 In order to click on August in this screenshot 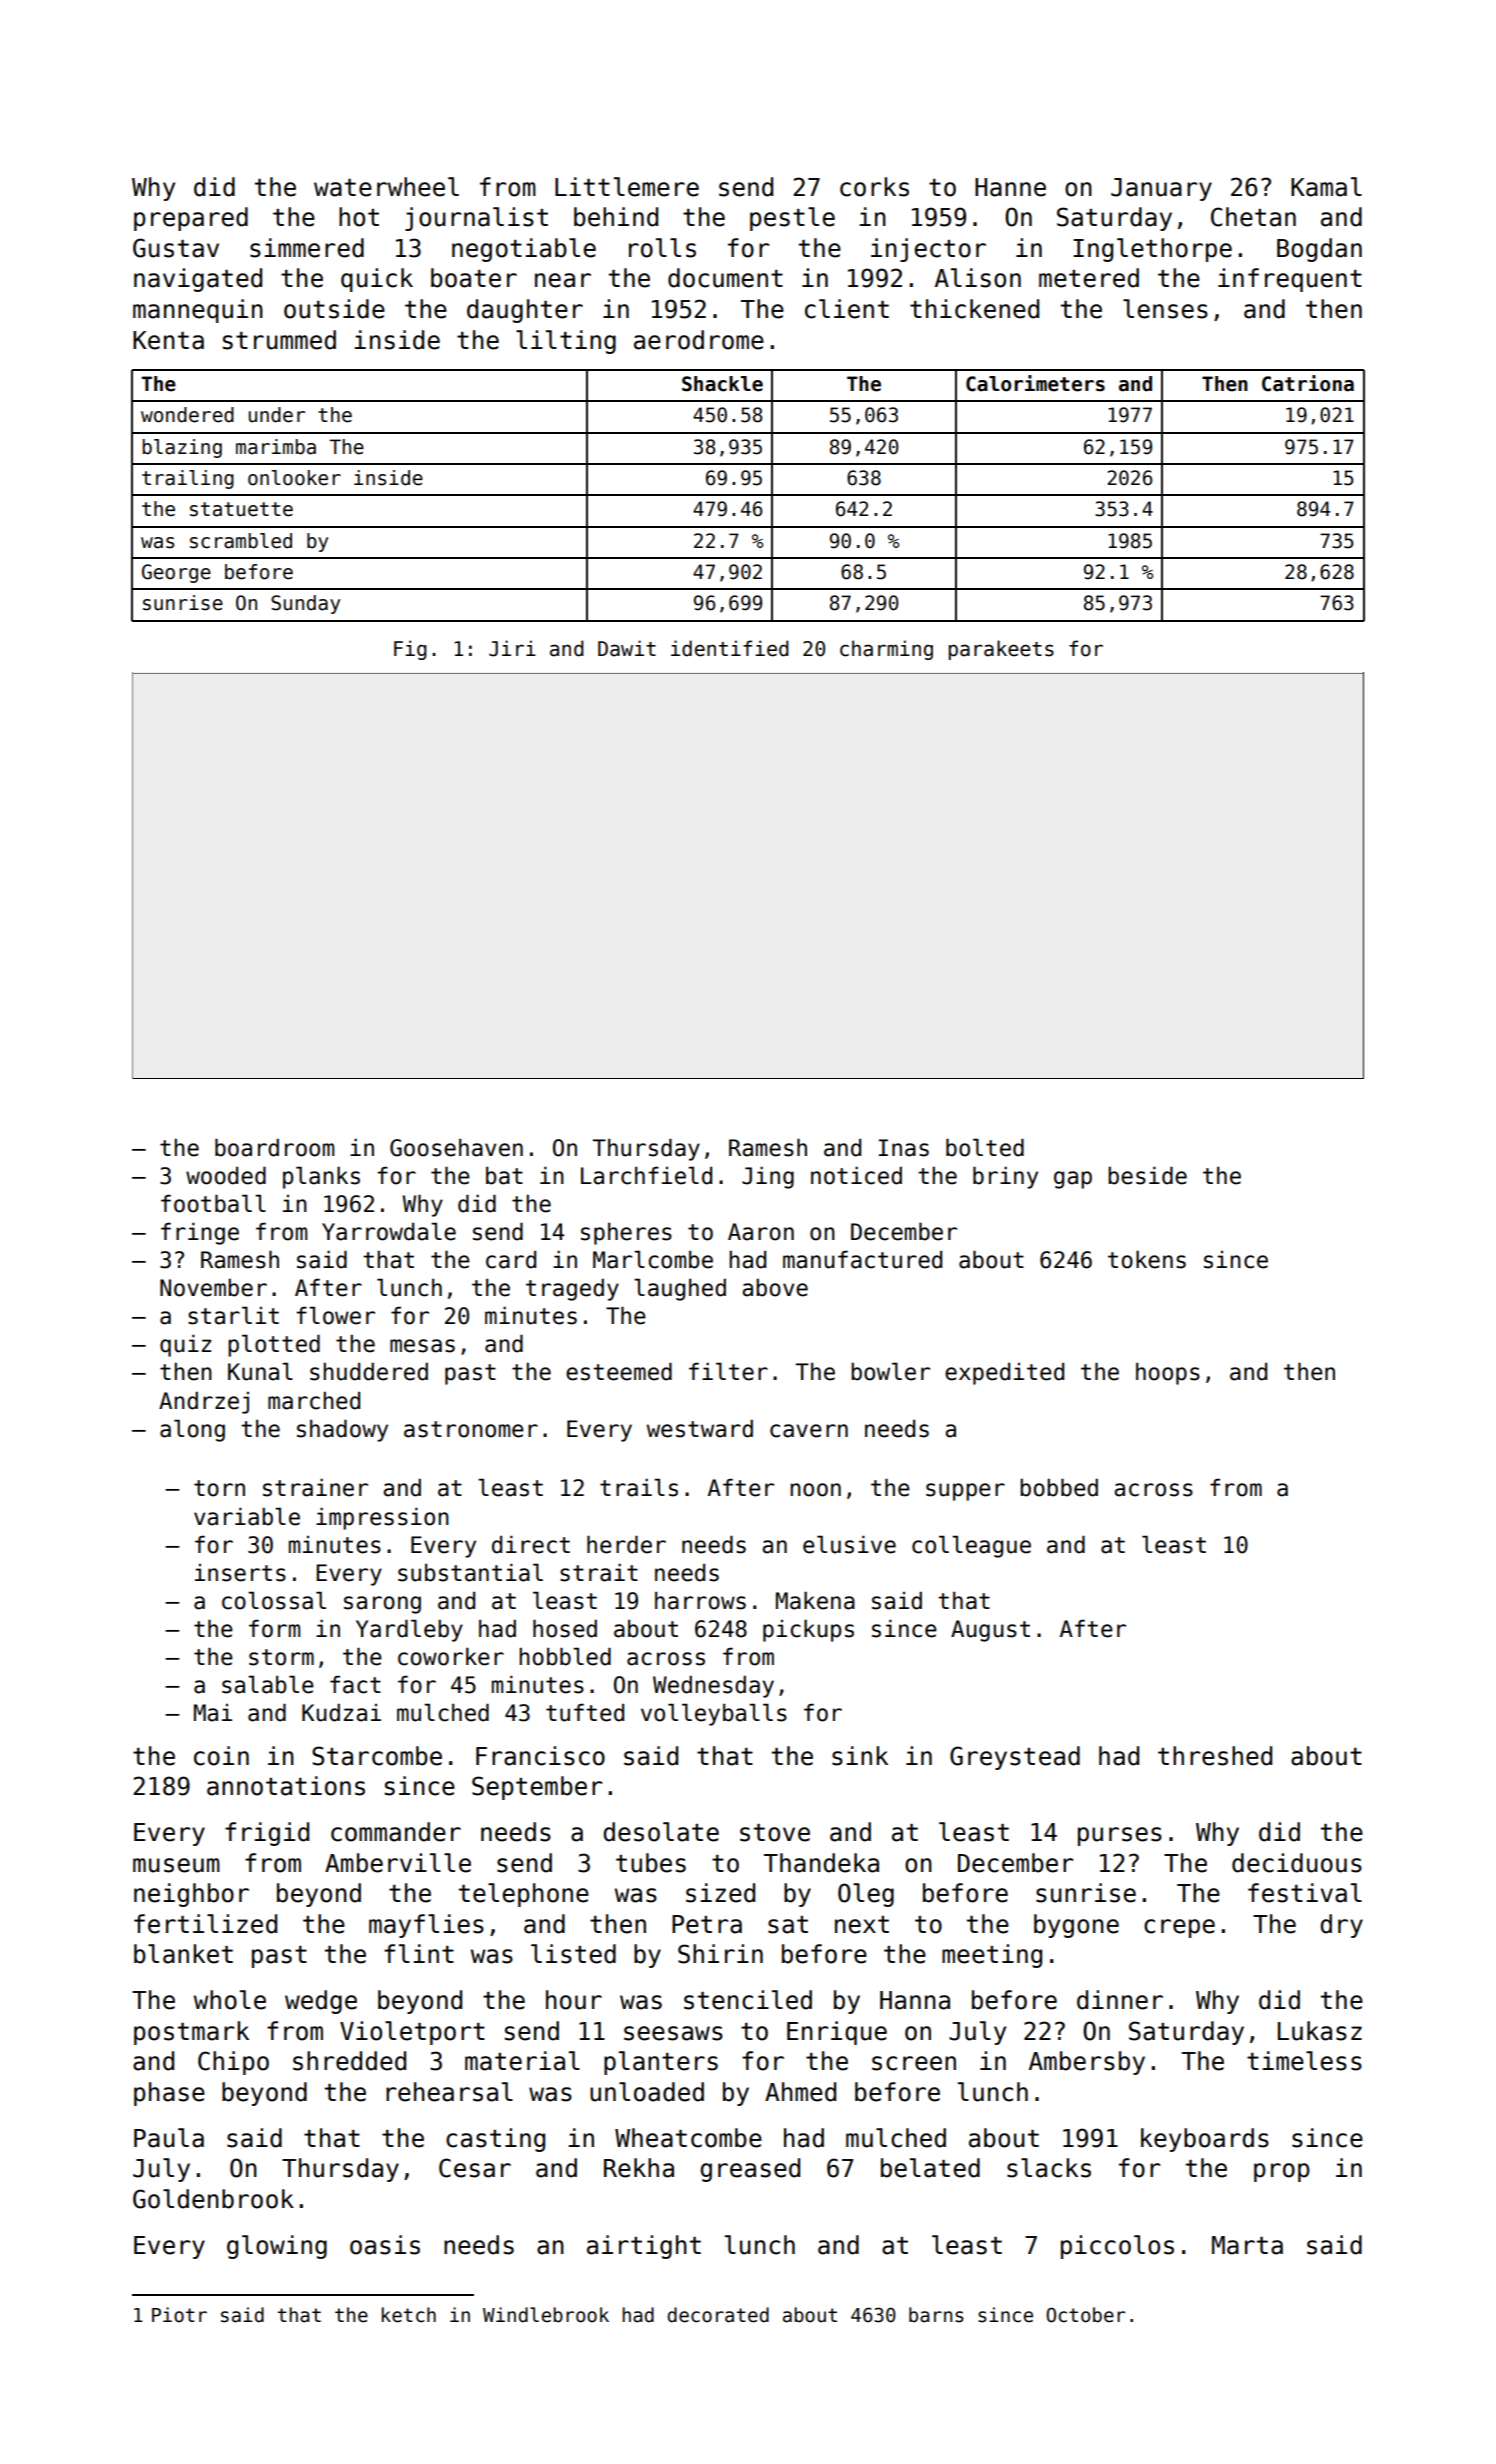, I will do `click(990, 1631)`.
